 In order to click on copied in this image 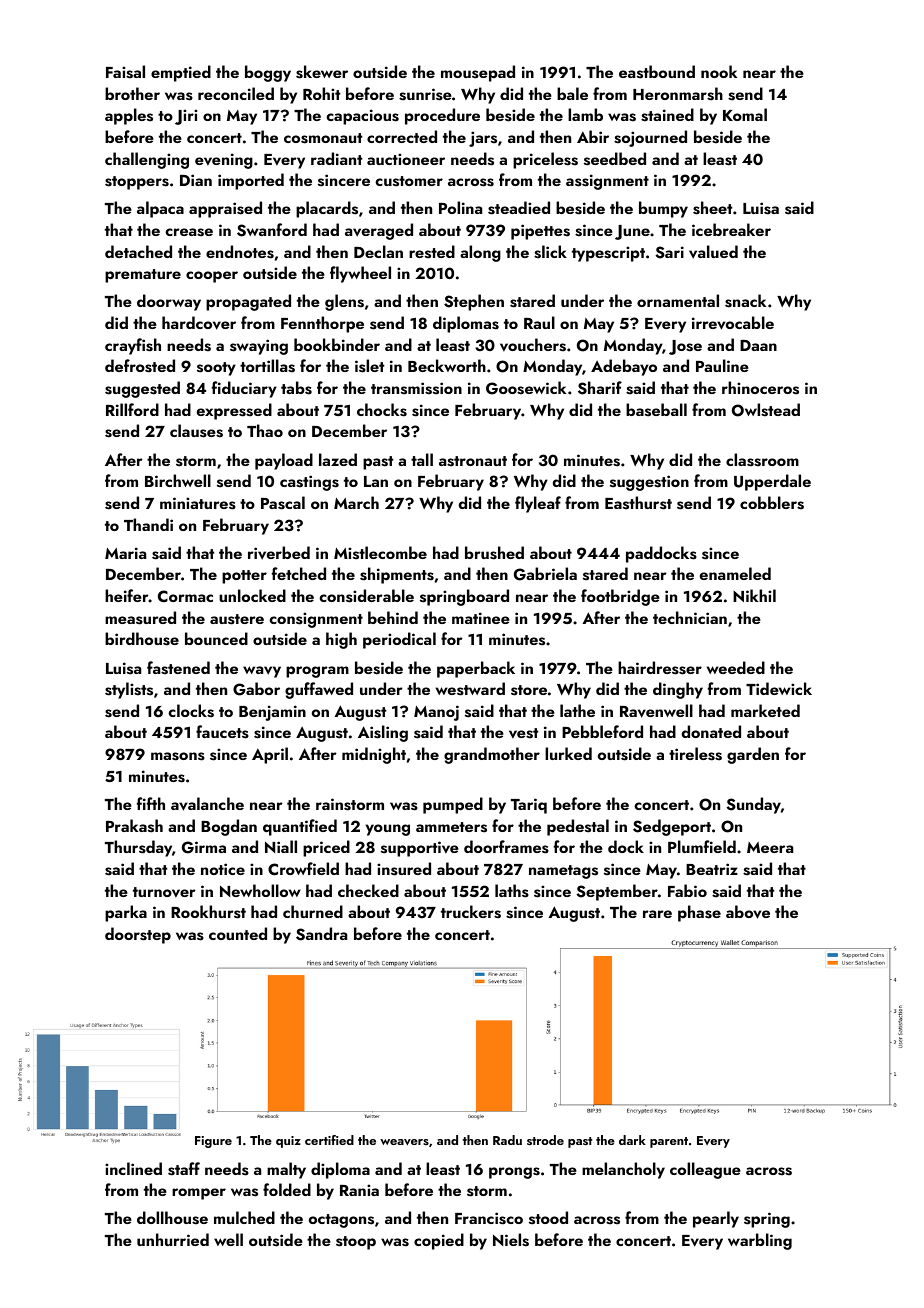, I will do `click(439, 1241)`.
